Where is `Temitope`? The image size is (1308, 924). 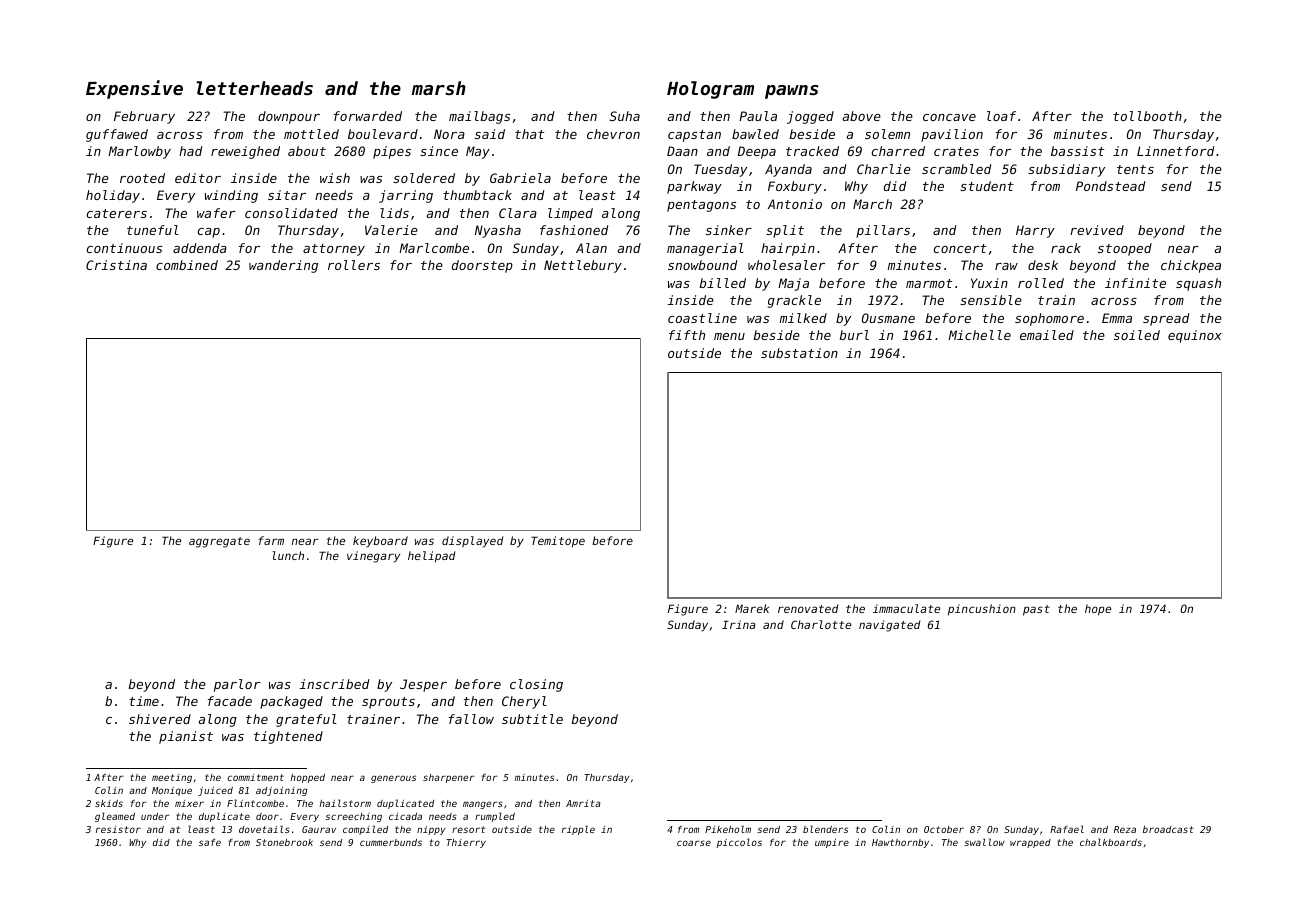 Temitope is located at coordinates (558, 542).
